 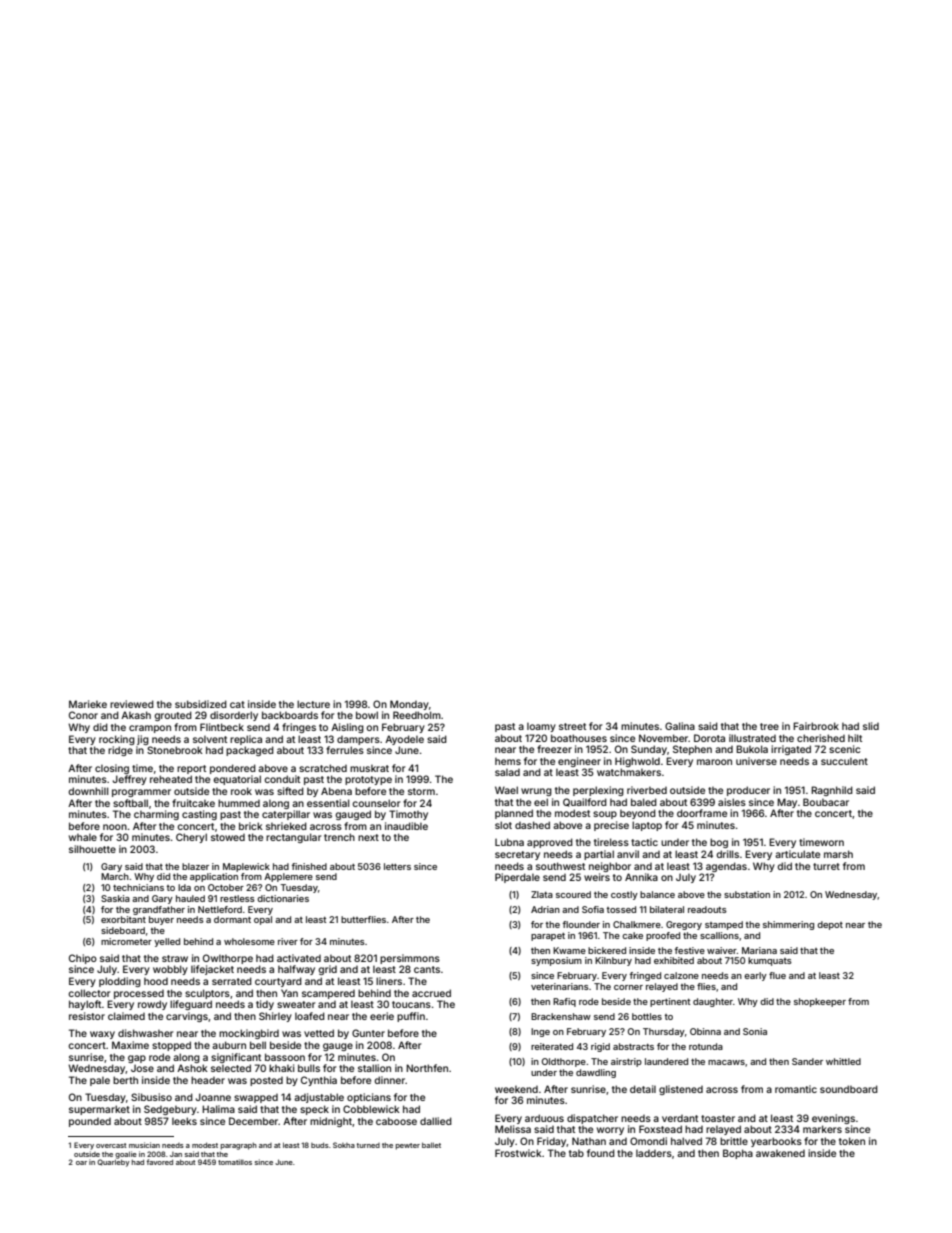 What do you see at coordinates (755, 1031) in the page?
I see `Sonia` at bounding box center [755, 1031].
